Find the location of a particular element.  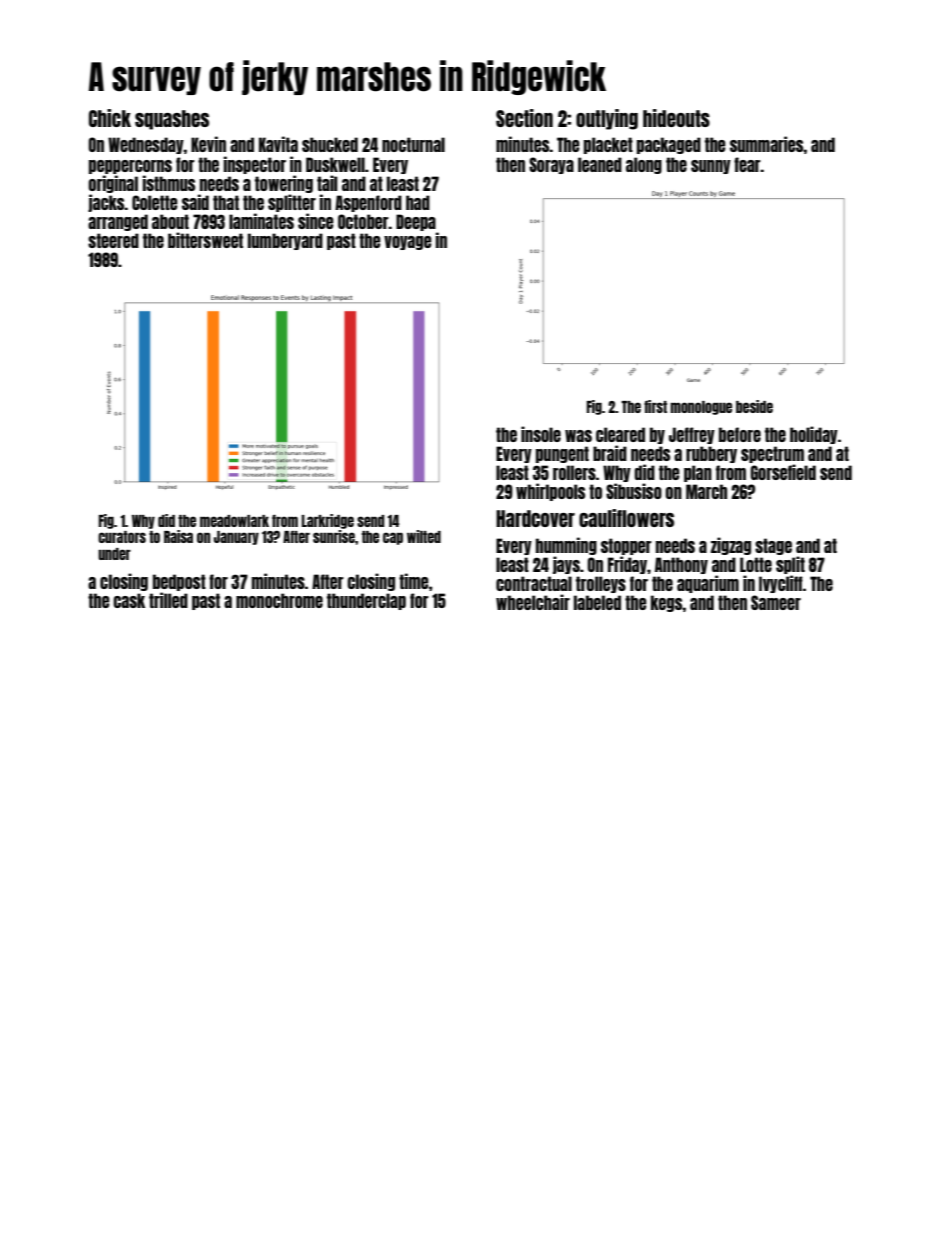

Gorsefield is located at coordinates (783, 472).
